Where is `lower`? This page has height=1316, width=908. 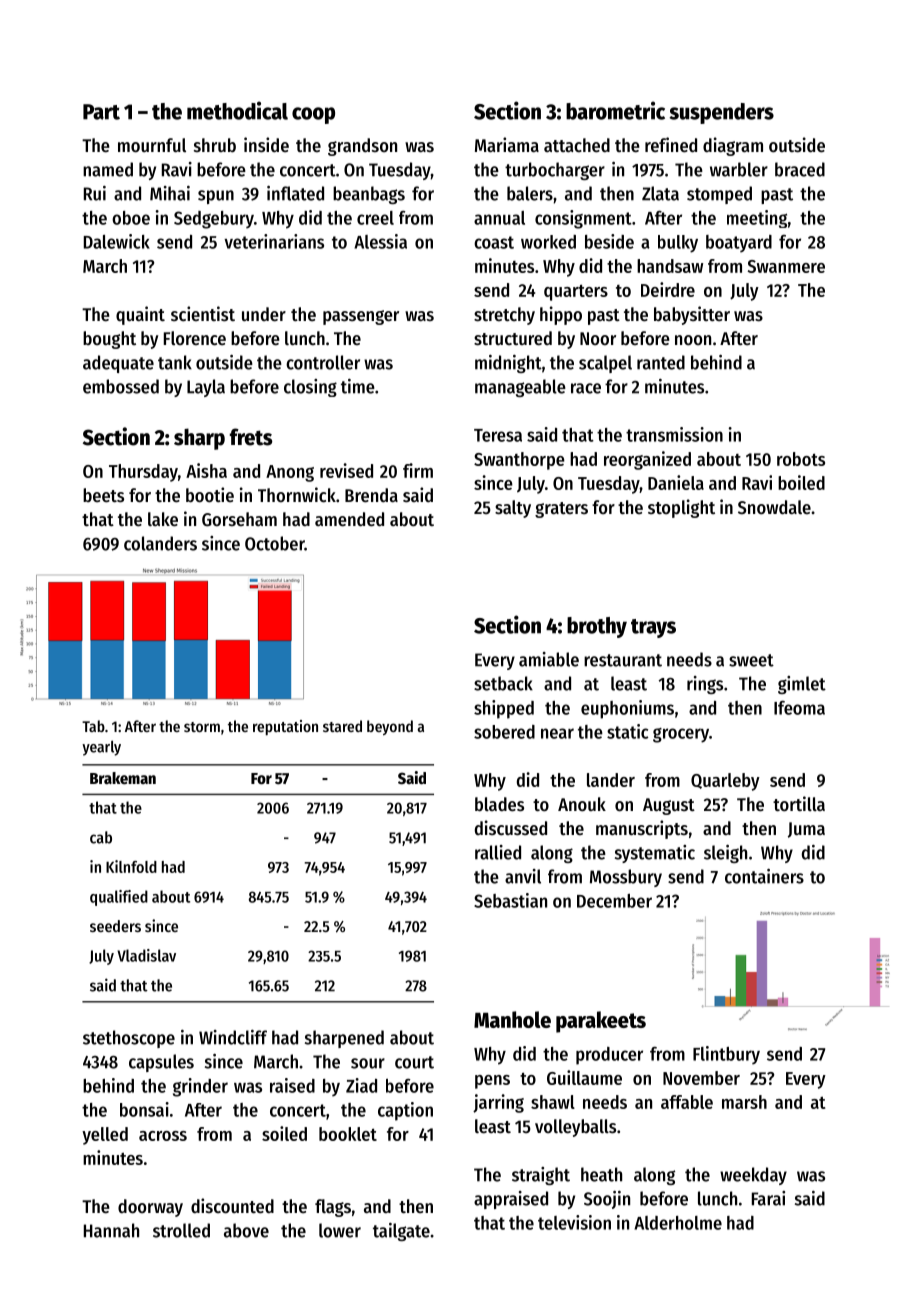
lower is located at coordinates (340, 1230).
